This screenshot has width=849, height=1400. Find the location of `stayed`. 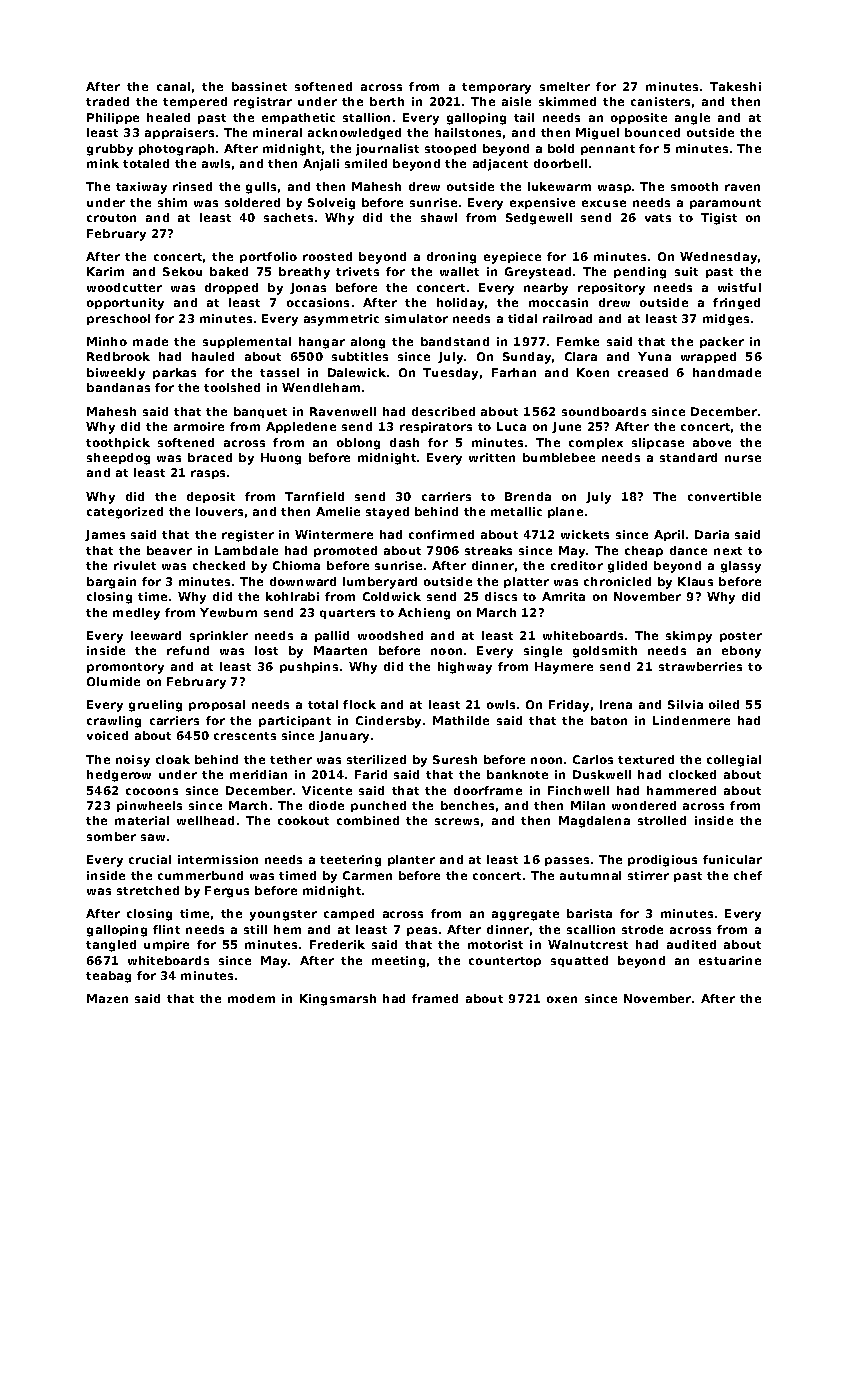

stayed is located at coordinates (387, 513).
